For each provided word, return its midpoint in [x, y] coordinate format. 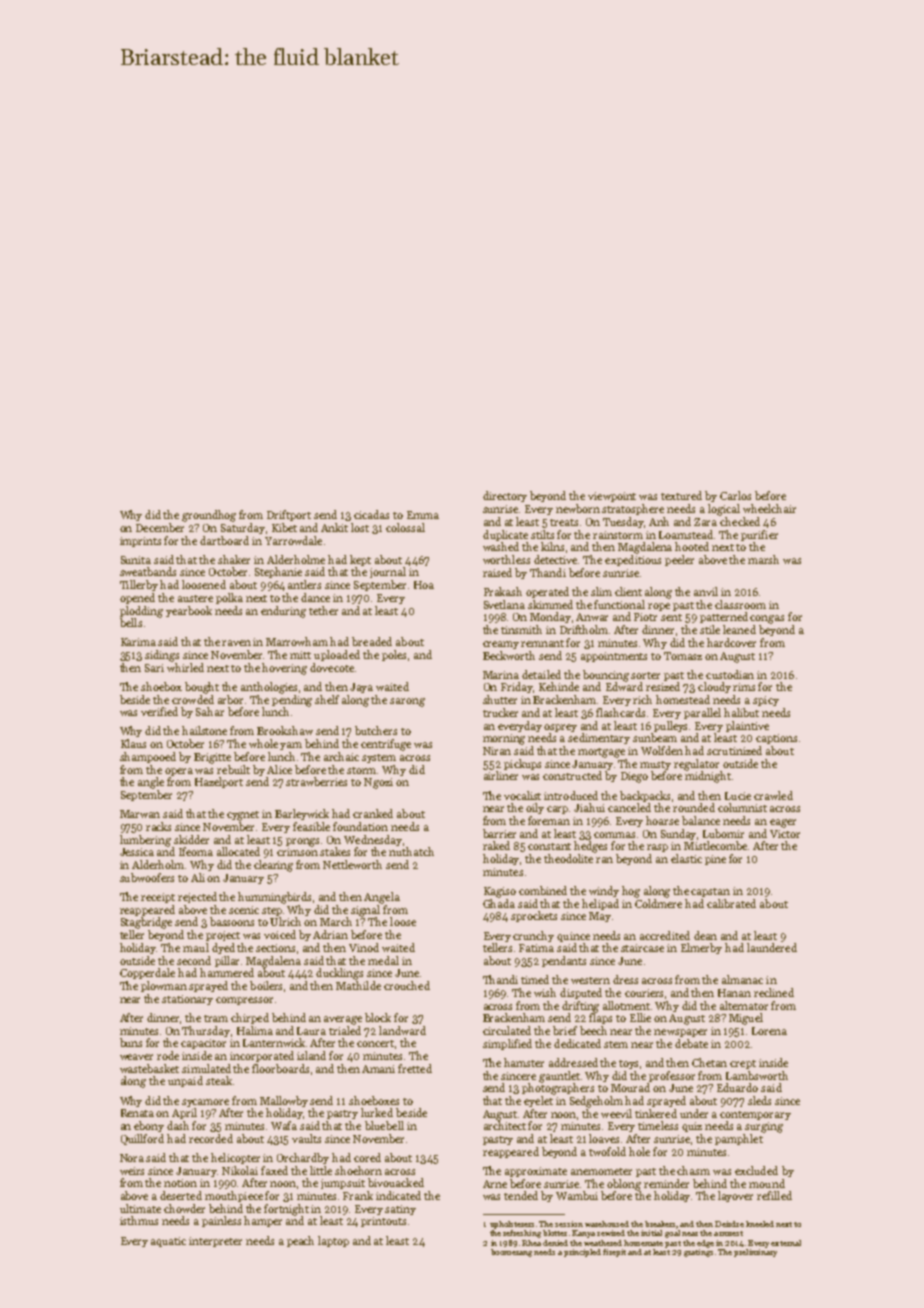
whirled [185, 667]
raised [497, 572]
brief [565, 1030]
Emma [423, 515]
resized [663, 686]
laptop [333, 1241]
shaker [234, 559]
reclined [774, 992]
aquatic [168, 1242]
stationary [187, 1000]
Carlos [735, 495]
